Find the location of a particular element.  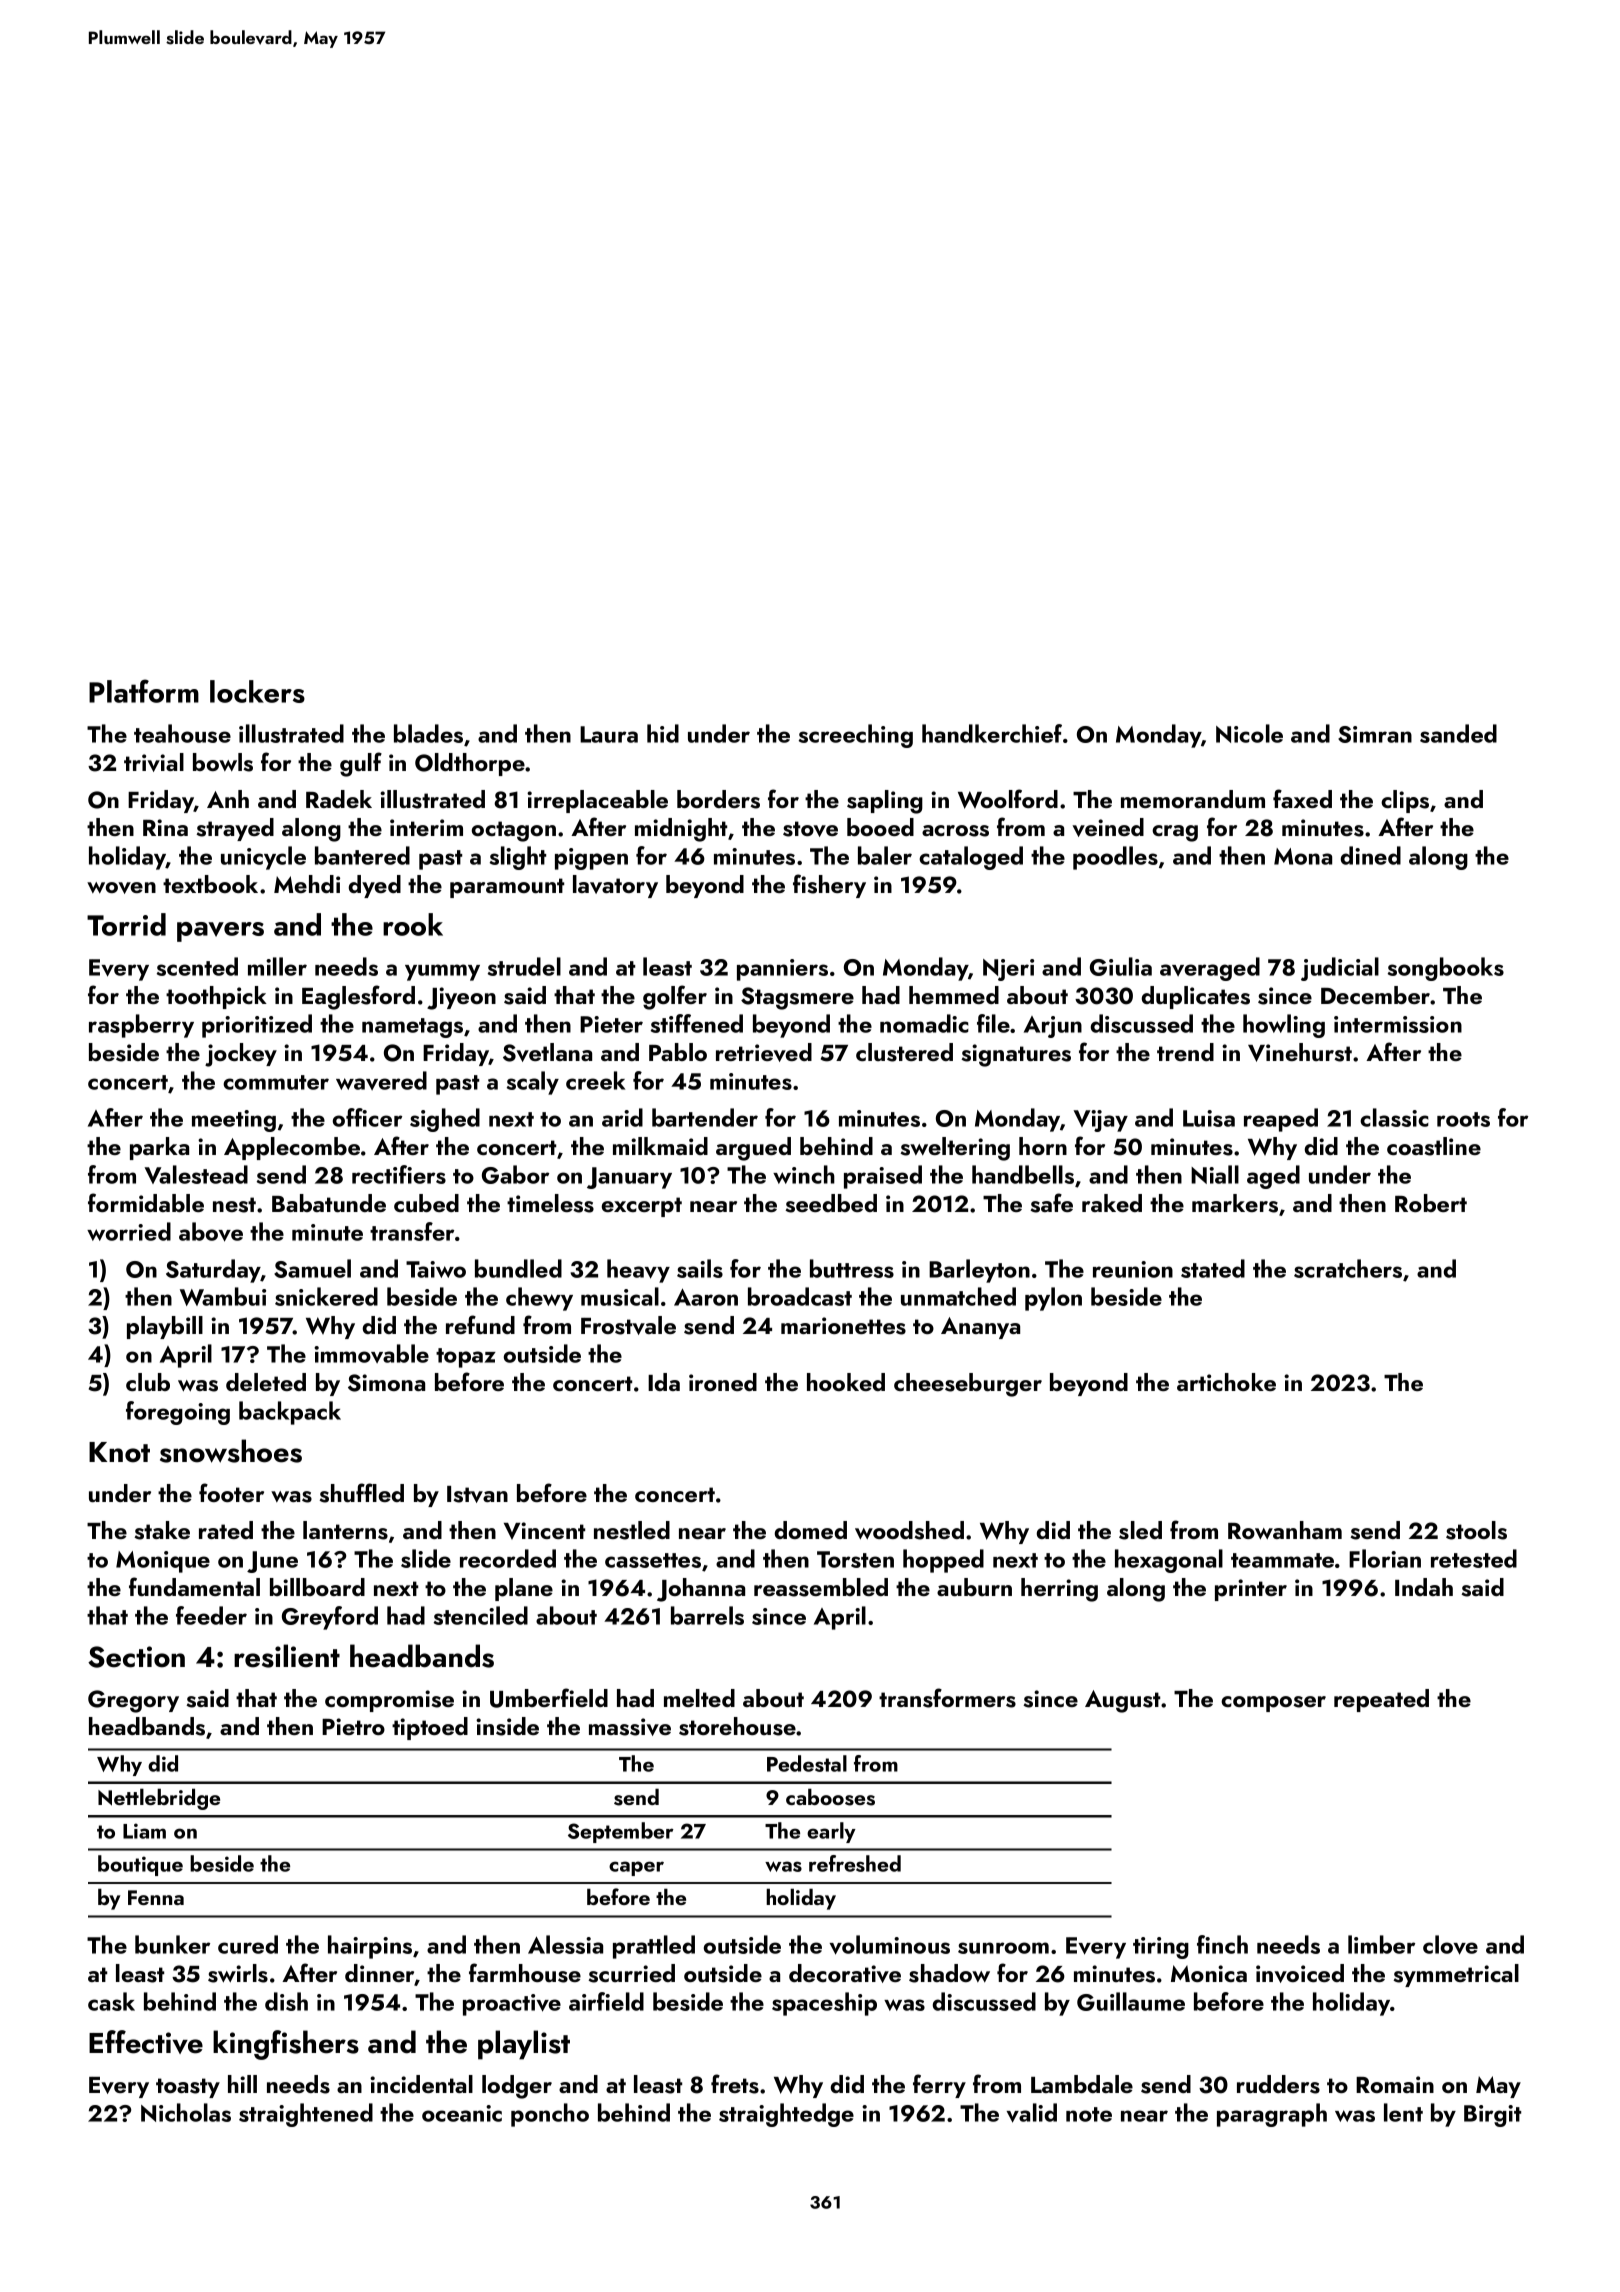

plane is located at coordinates (524, 1589).
